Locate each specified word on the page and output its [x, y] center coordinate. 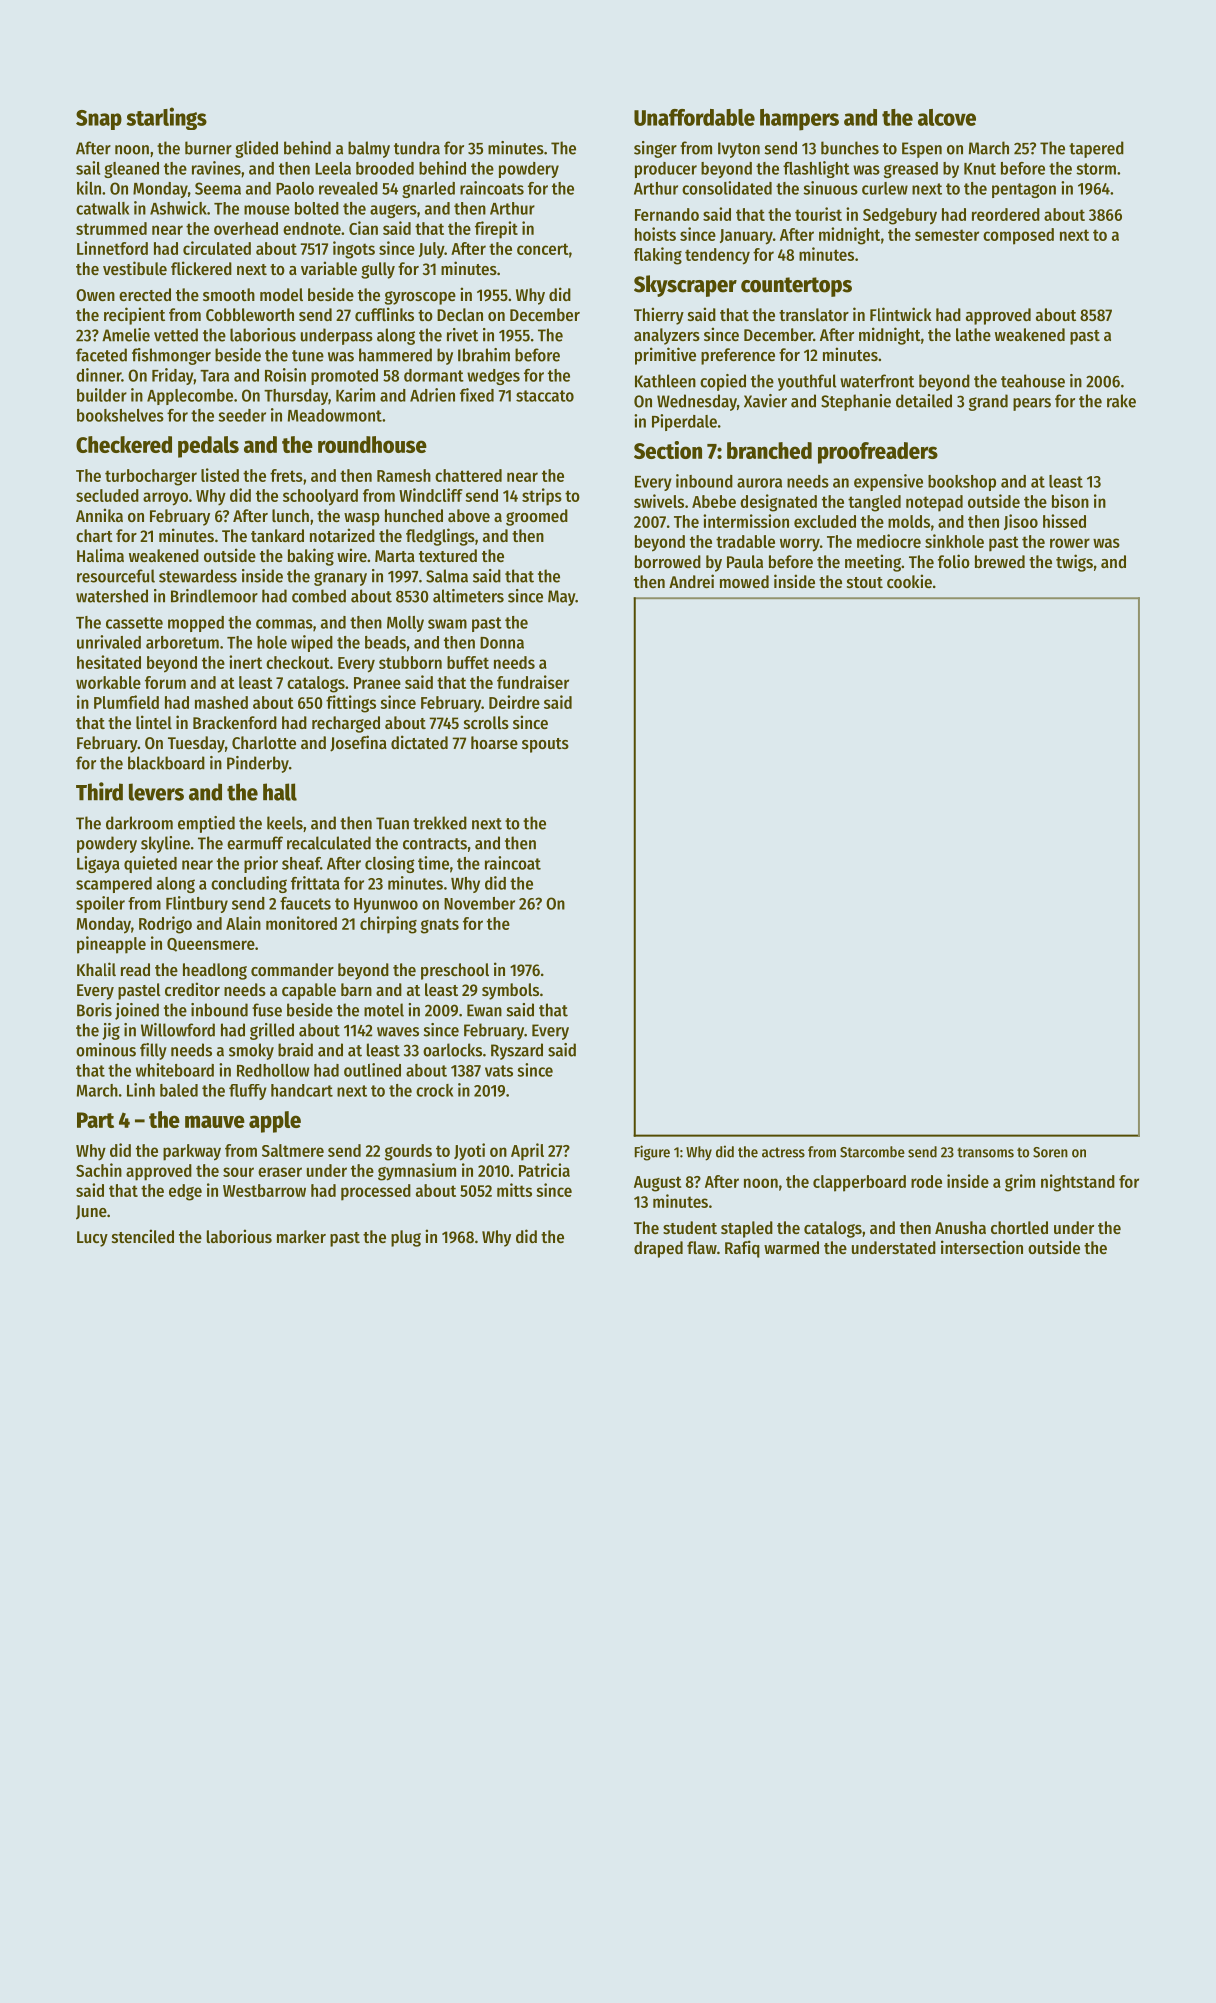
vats [499, 1071]
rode [926, 1181]
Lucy [92, 1239]
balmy [369, 149]
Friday [173, 376]
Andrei [691, 581]
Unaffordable [694, 117]
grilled [272, 1031]
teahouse [1033, 381]
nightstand [1078, 1183]
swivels [659, 501]
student [690, 1227]
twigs [1074, 563]
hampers [799, 120]
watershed [112, 596]
